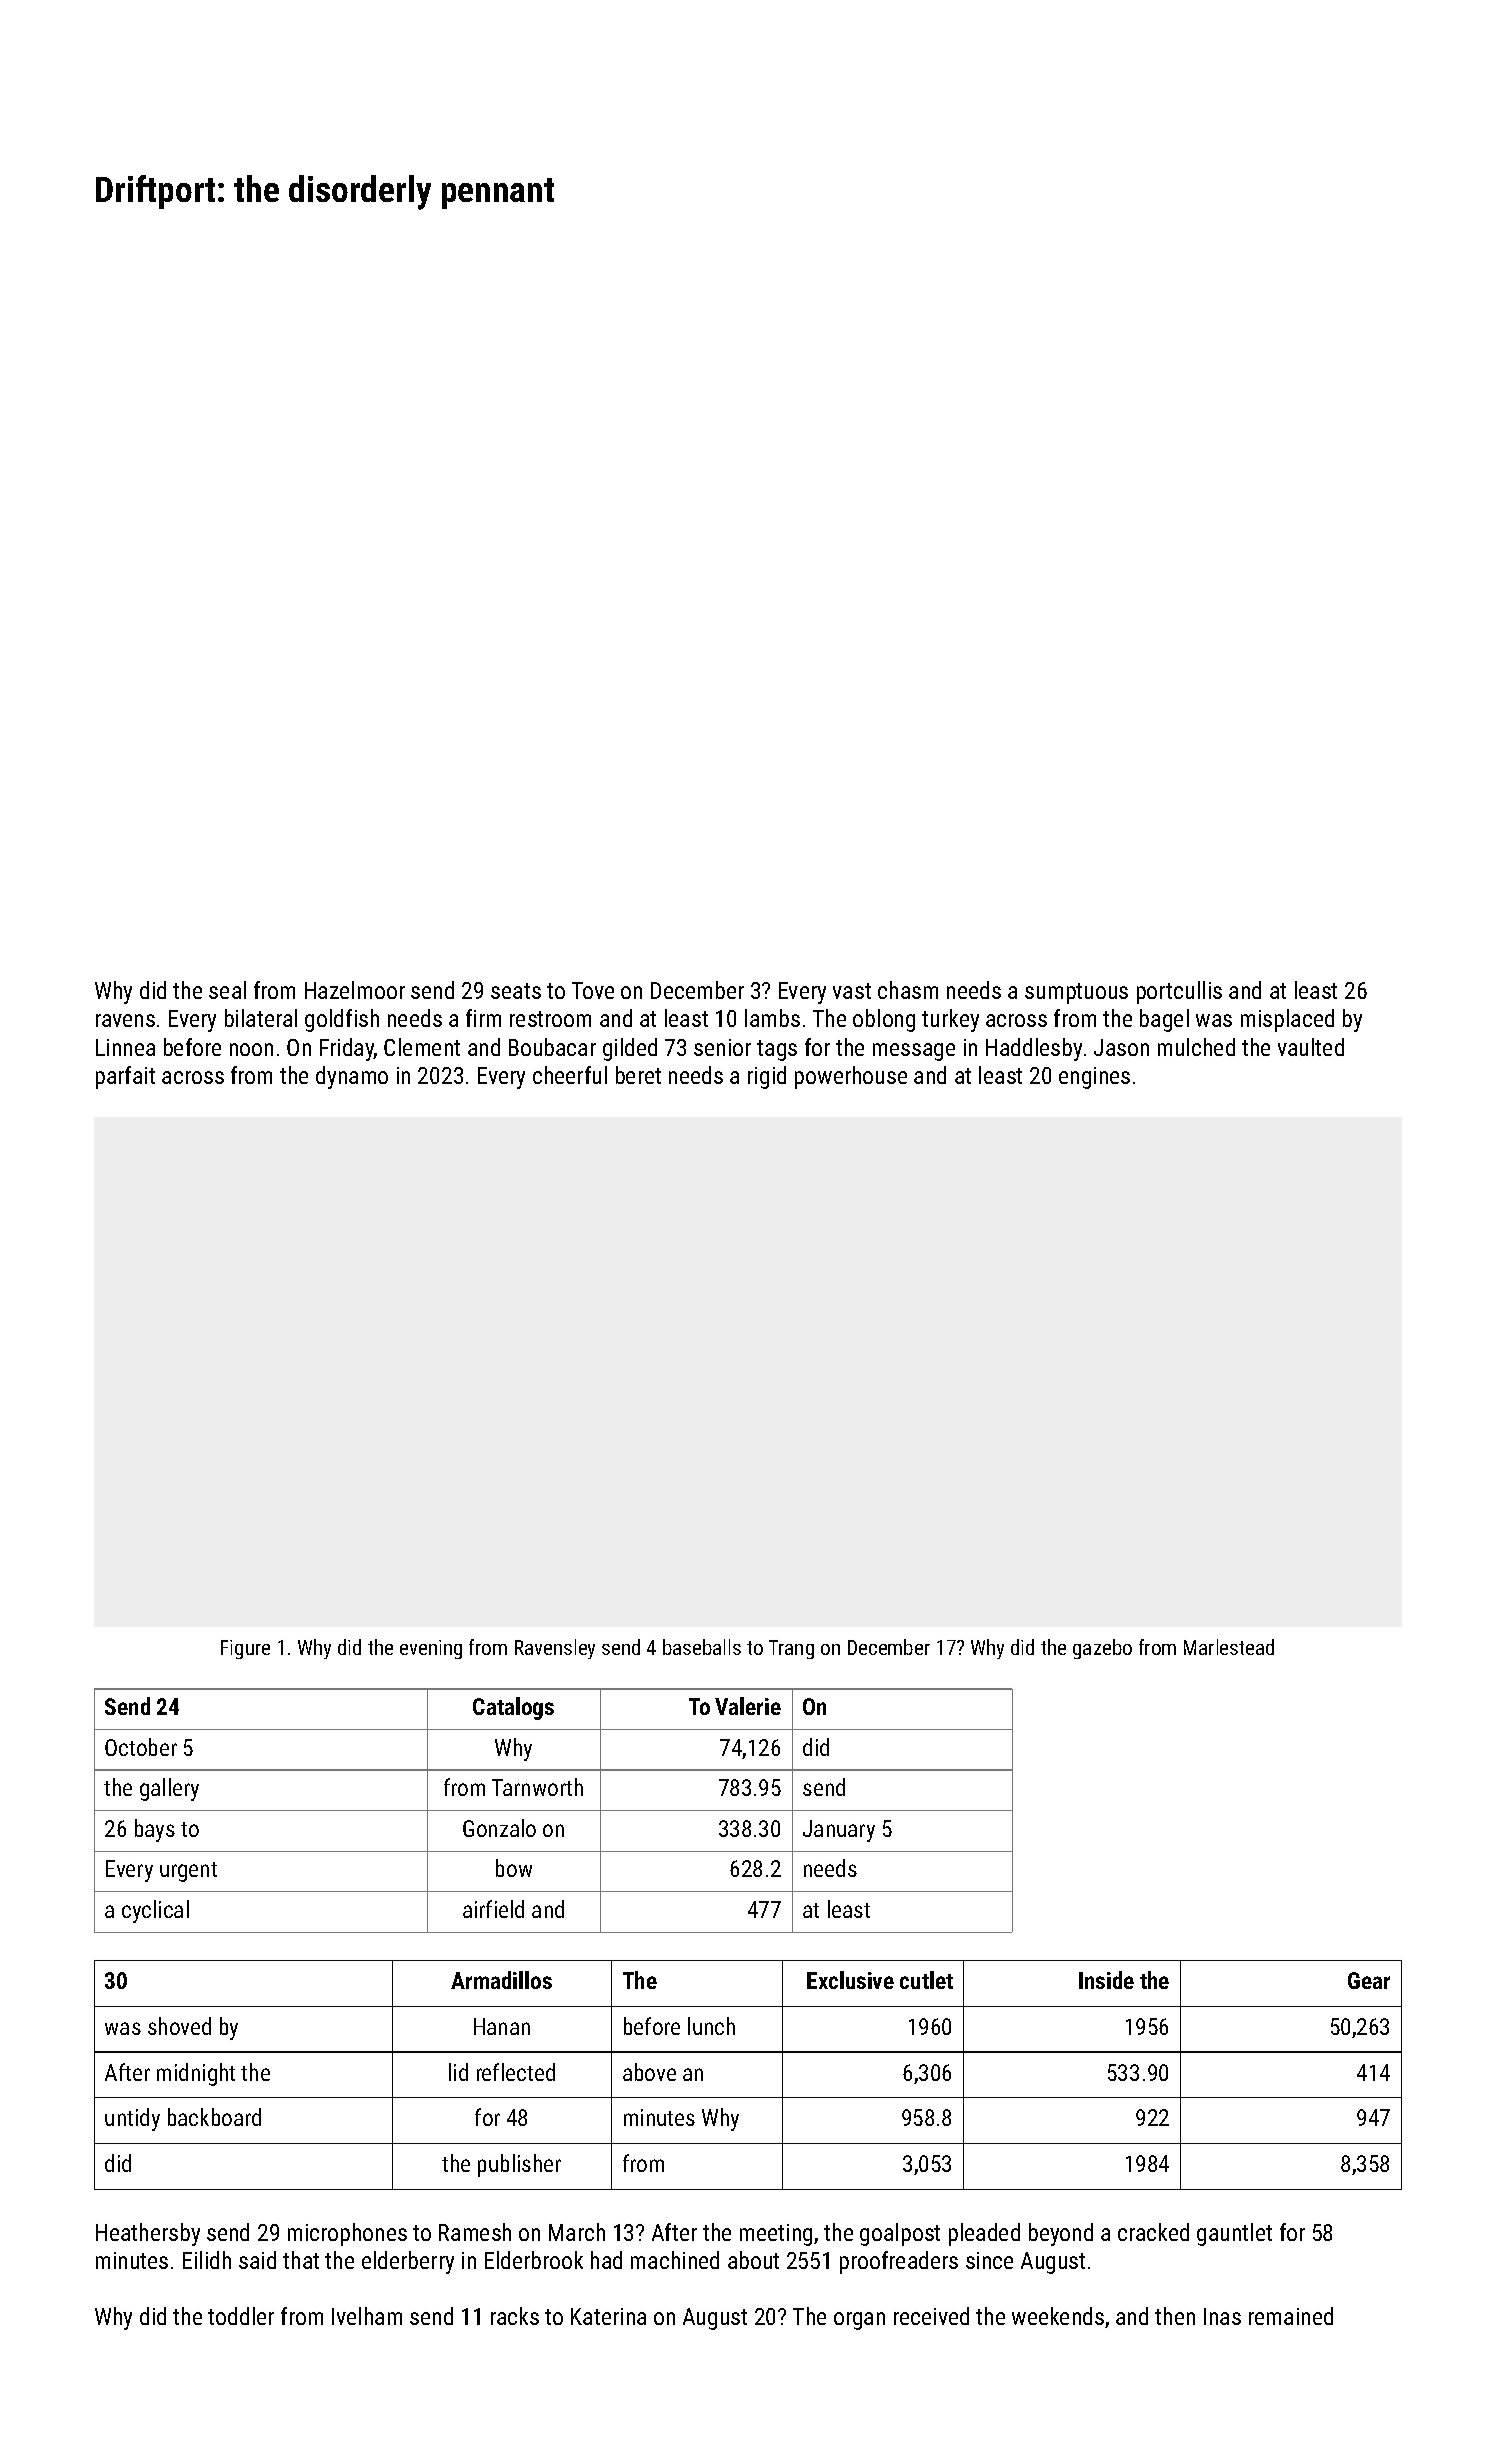 The image size is (1496, 2464). I want to click on Trang, so click(791, 1649).
